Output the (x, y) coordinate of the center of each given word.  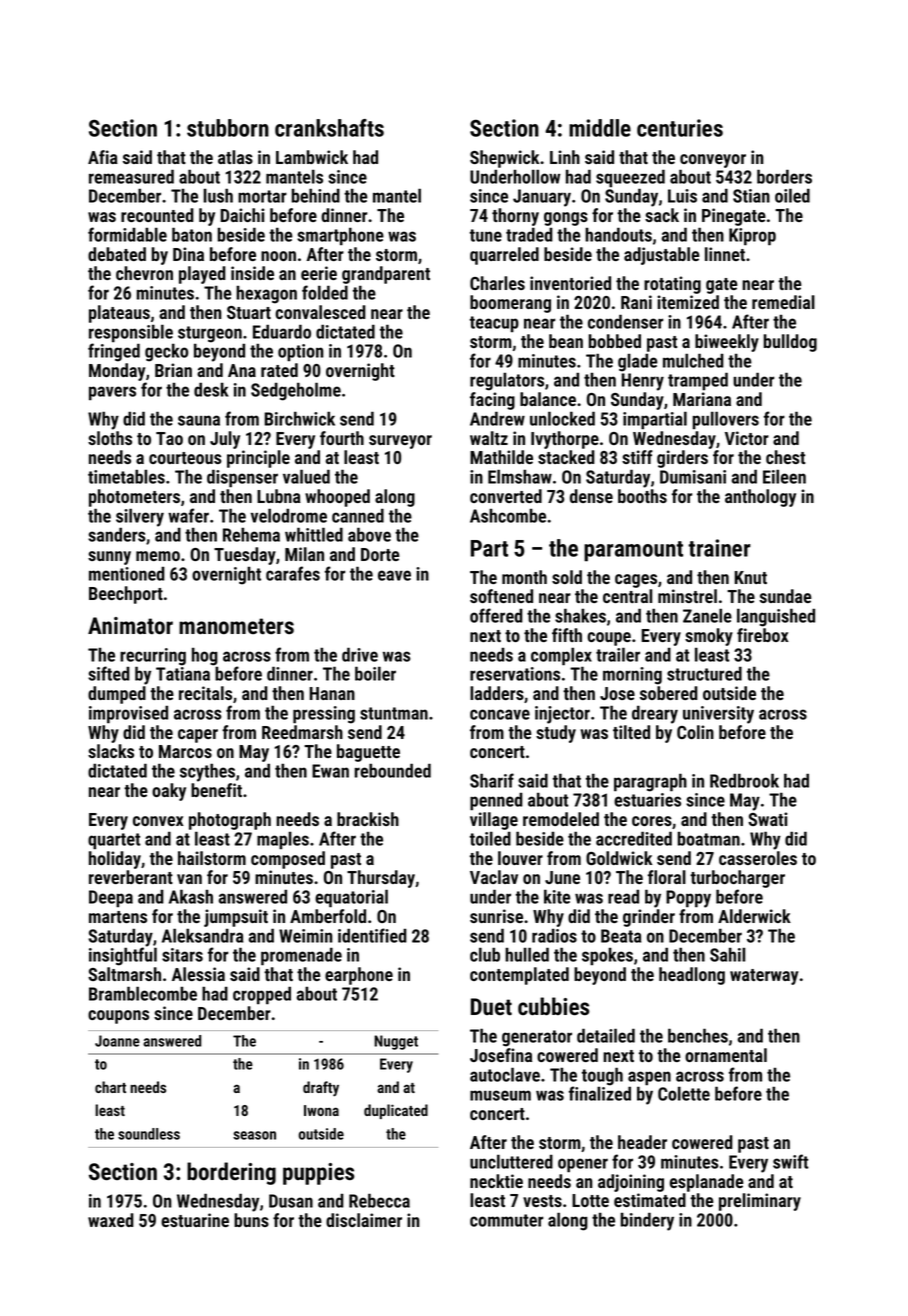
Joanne (117, 1041)
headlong (692, 976)
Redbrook (744, 780)
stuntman (394, 713)
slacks (111, 751)
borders (784, 176)
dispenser (242, 478)
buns (251, 1220)
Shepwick (504, 159)
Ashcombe (508, 516)
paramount (633, 551)
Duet (491, 1006)
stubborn (228, 128)
